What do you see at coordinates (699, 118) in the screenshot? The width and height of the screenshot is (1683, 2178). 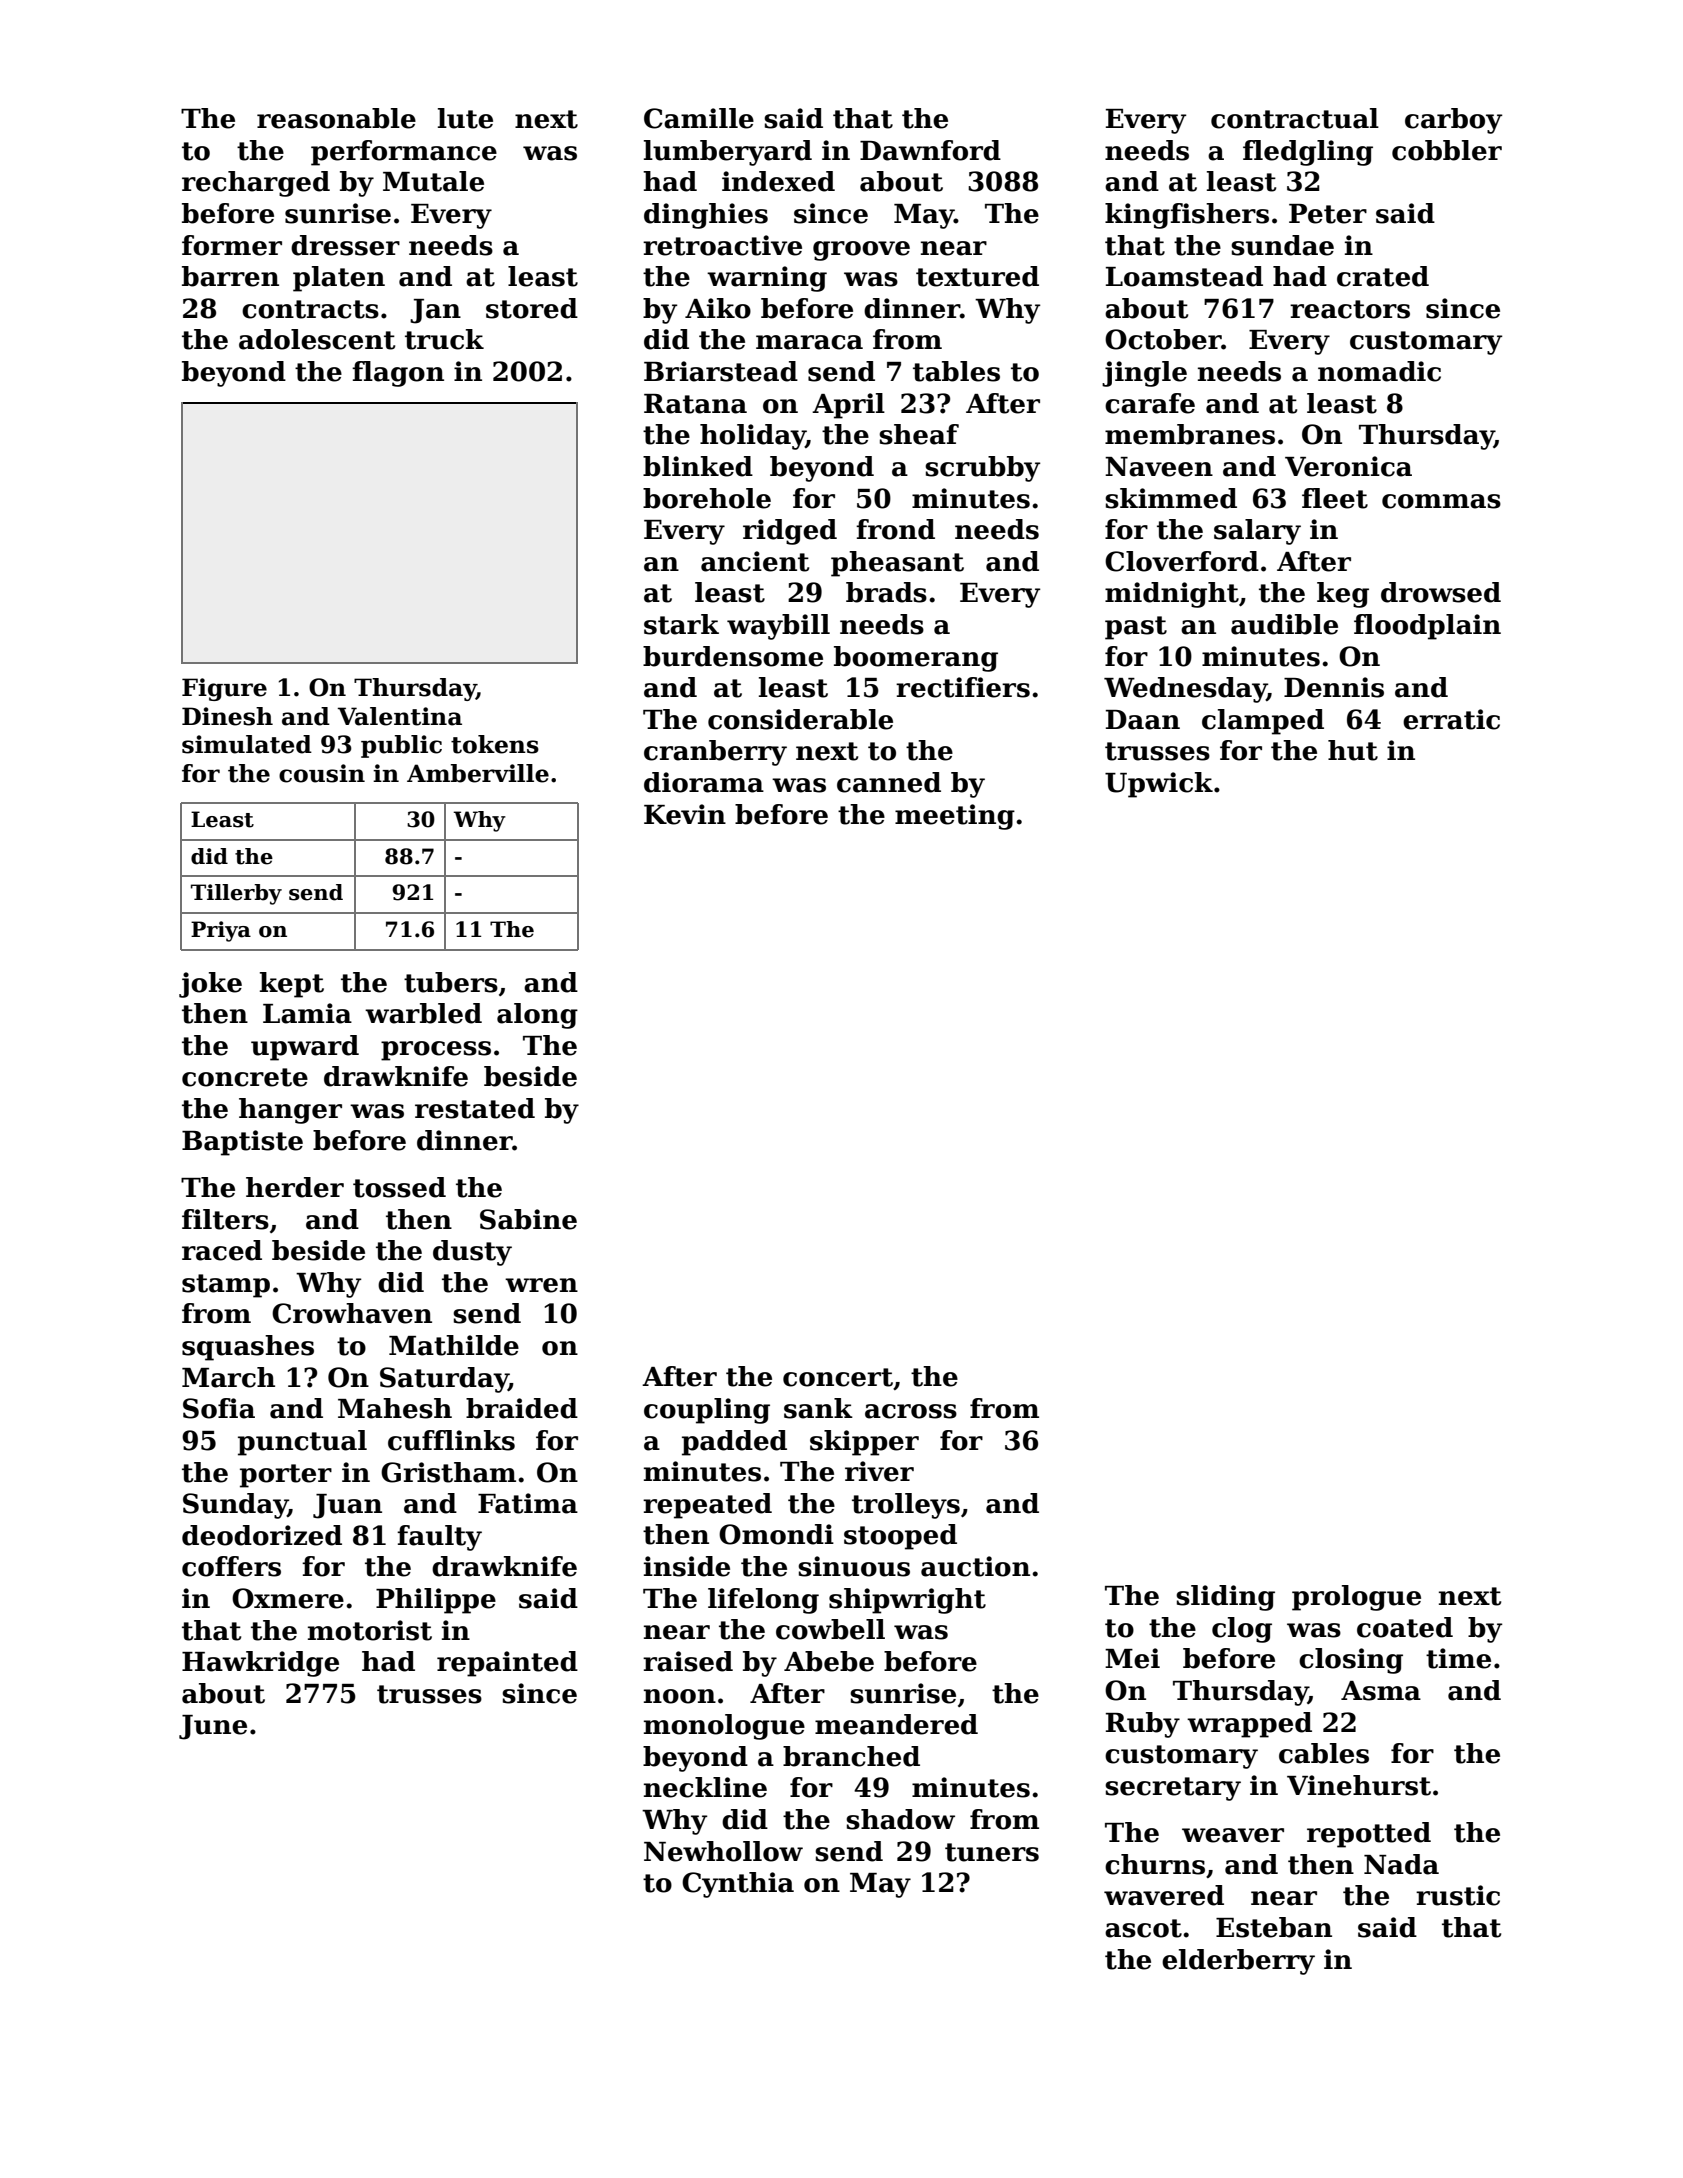 I see `Camille` at bounding box center [699, 118].
